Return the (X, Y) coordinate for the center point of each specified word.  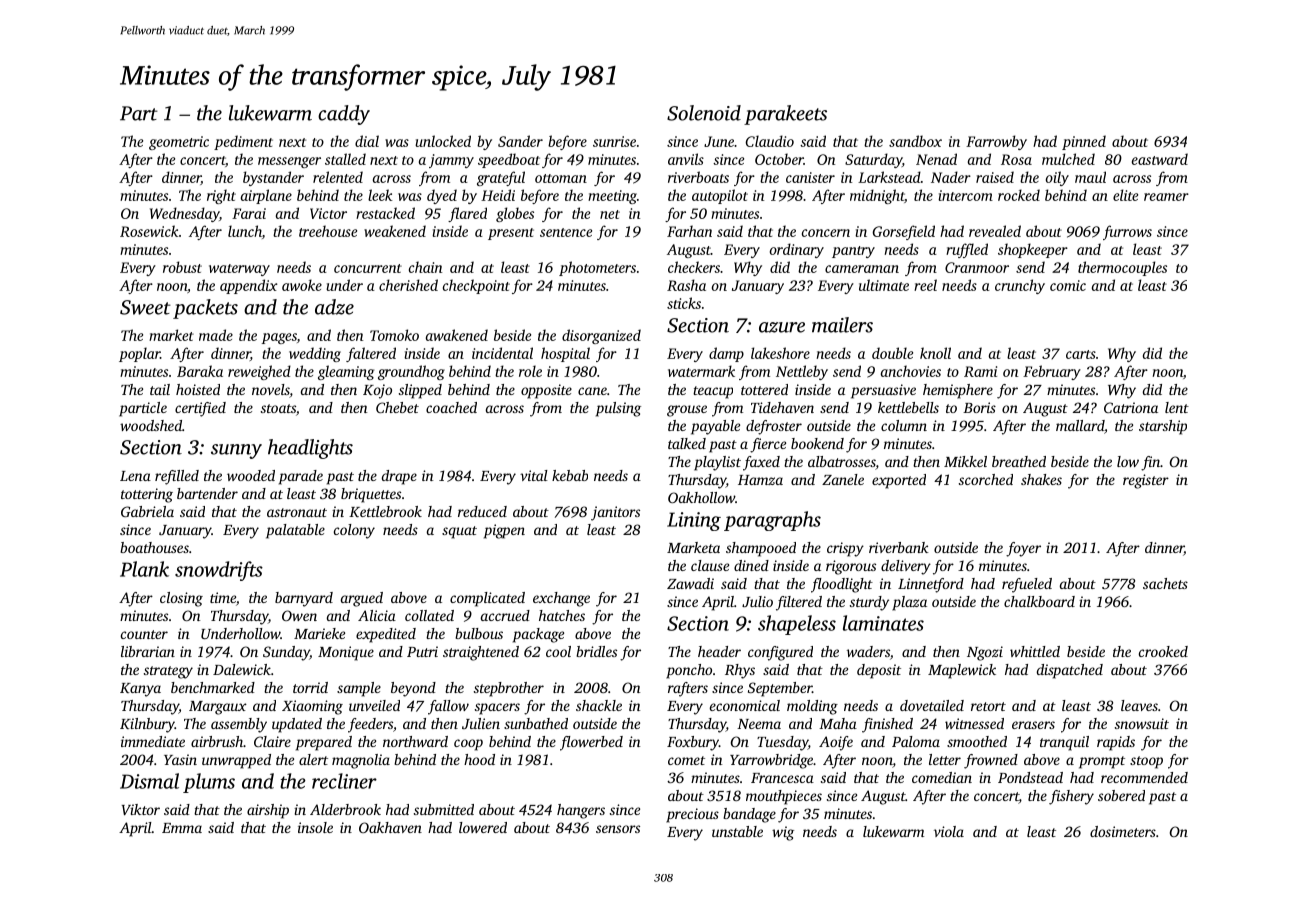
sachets (1165, 583)
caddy (344, 115)
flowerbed (591, 743)
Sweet (145, 307)
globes (515, 214)
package (538, 635)
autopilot (720, 196)
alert (313, 759)
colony (354, 531)
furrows (1127, 232)
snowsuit (1142, 723)
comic (1068, 285)
